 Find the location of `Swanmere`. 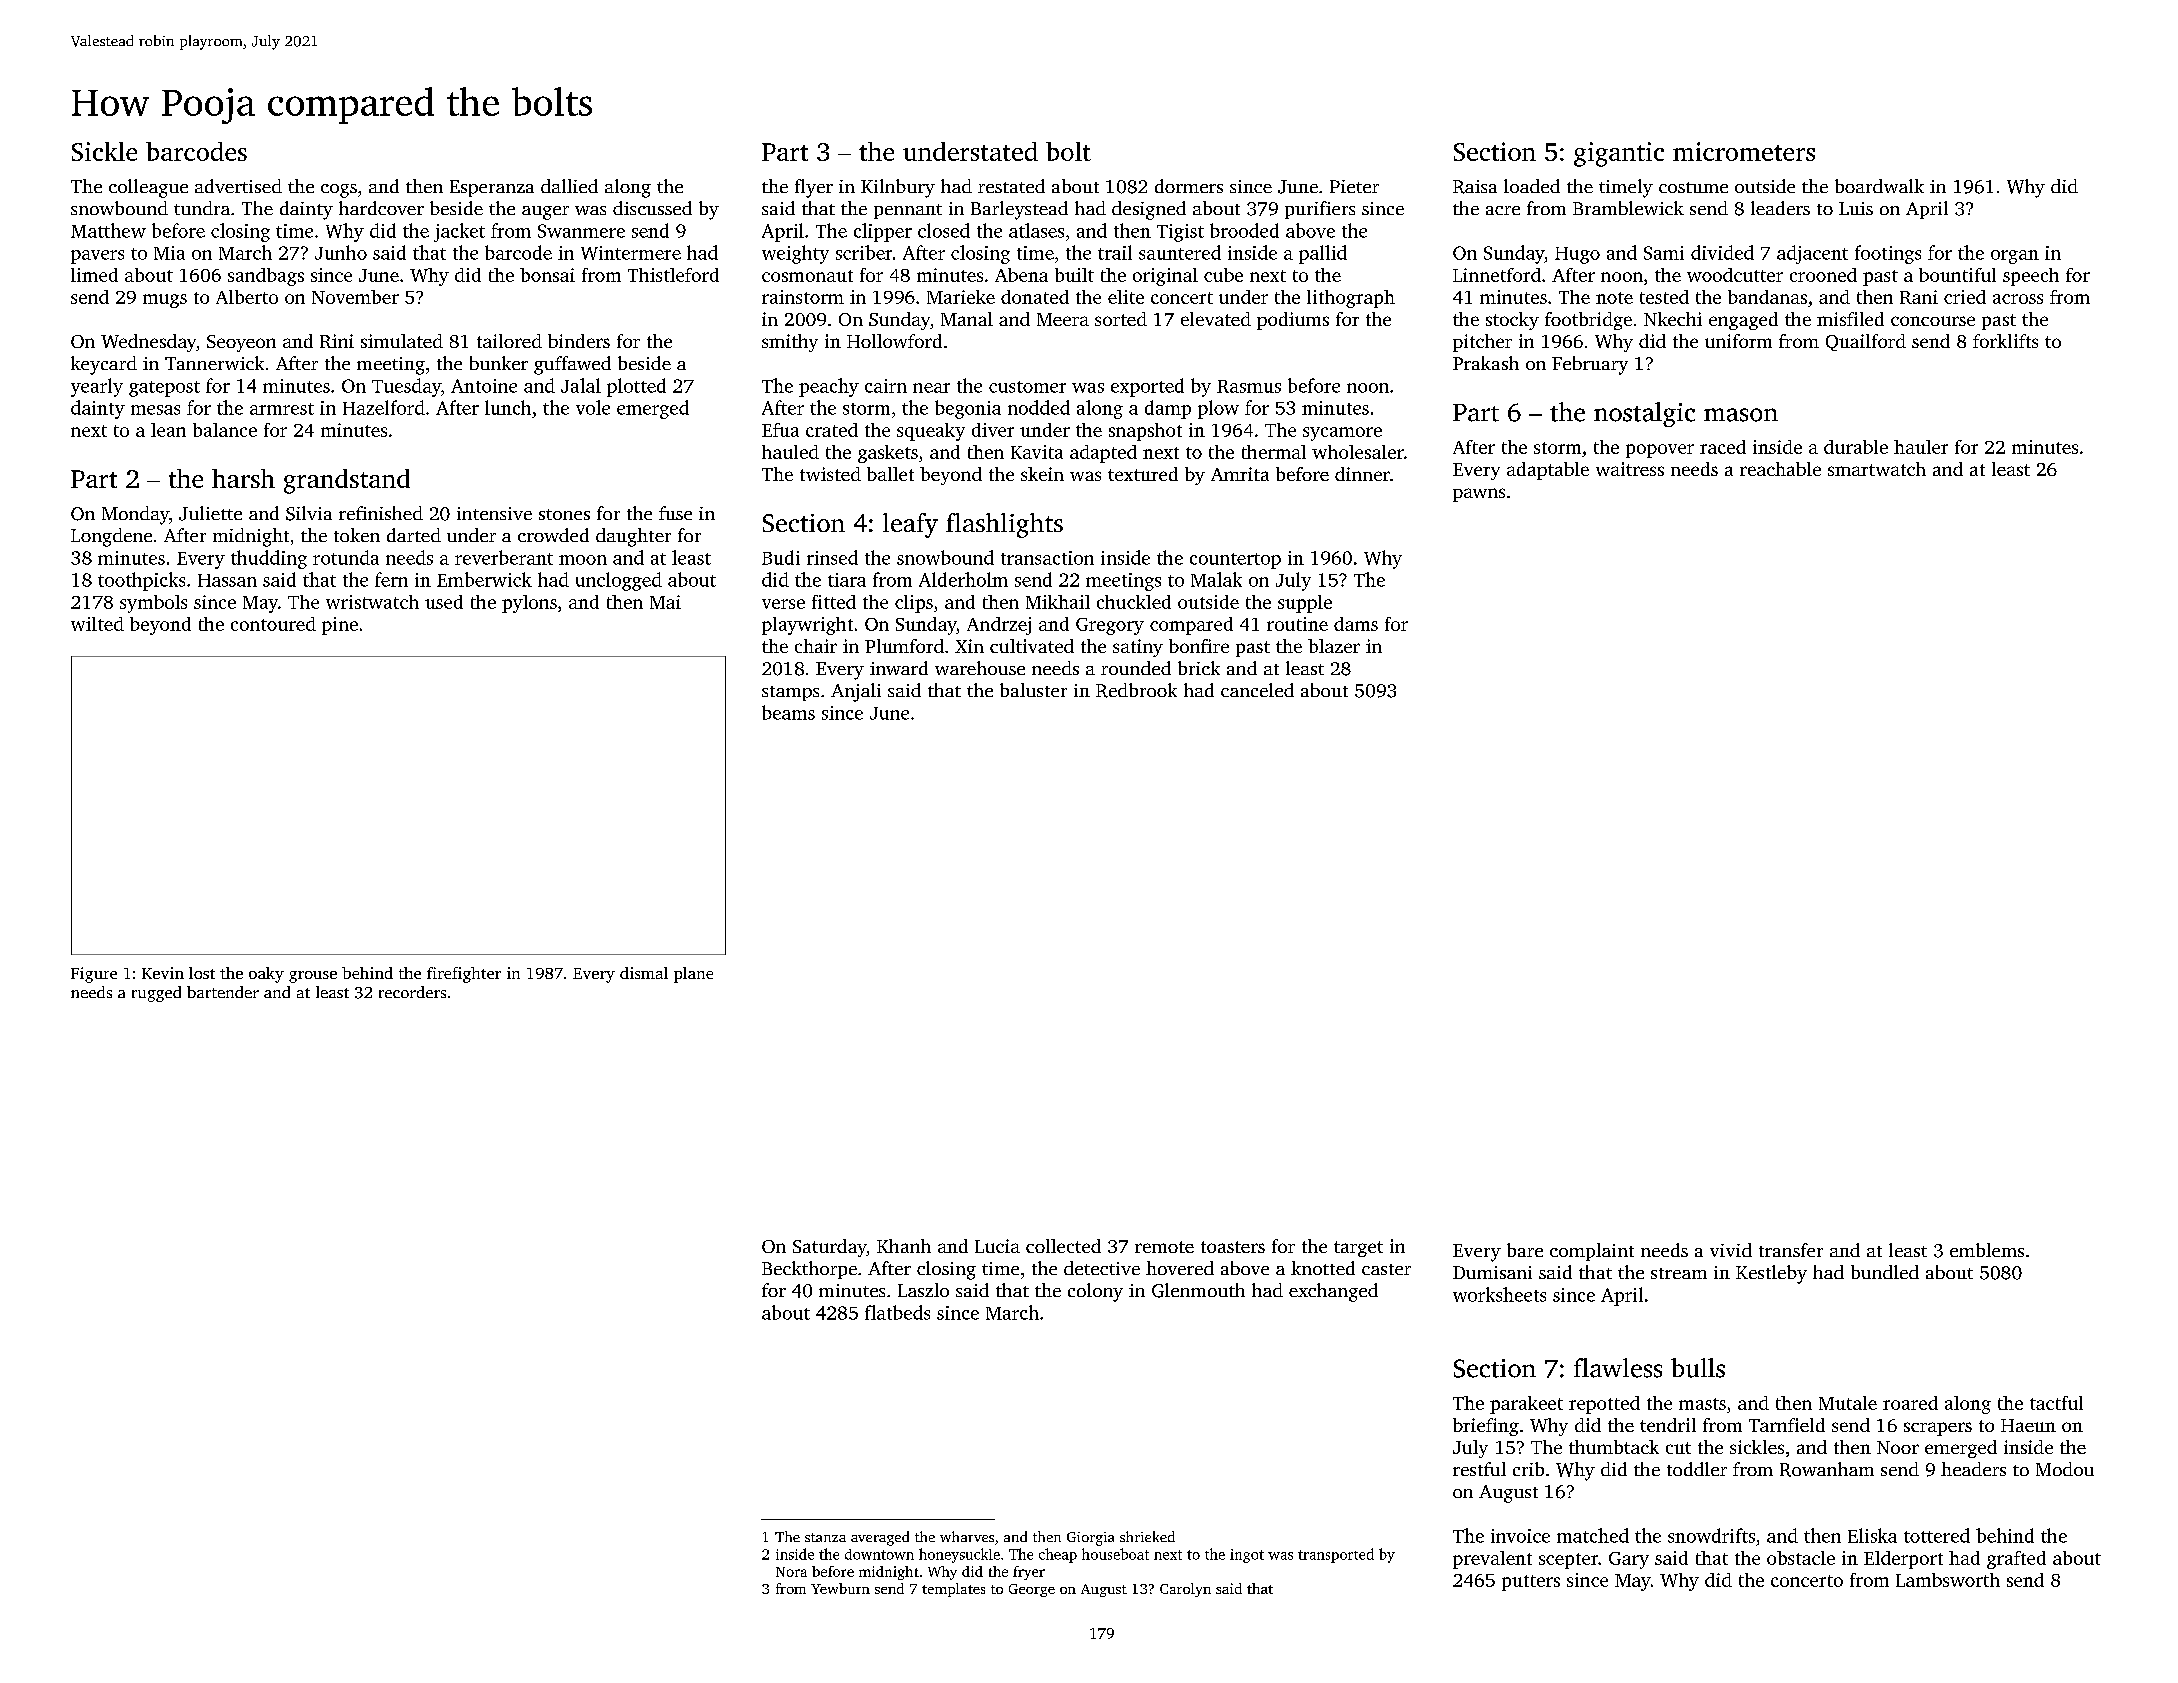

Swanmere is located at coordinates (581, 231).
